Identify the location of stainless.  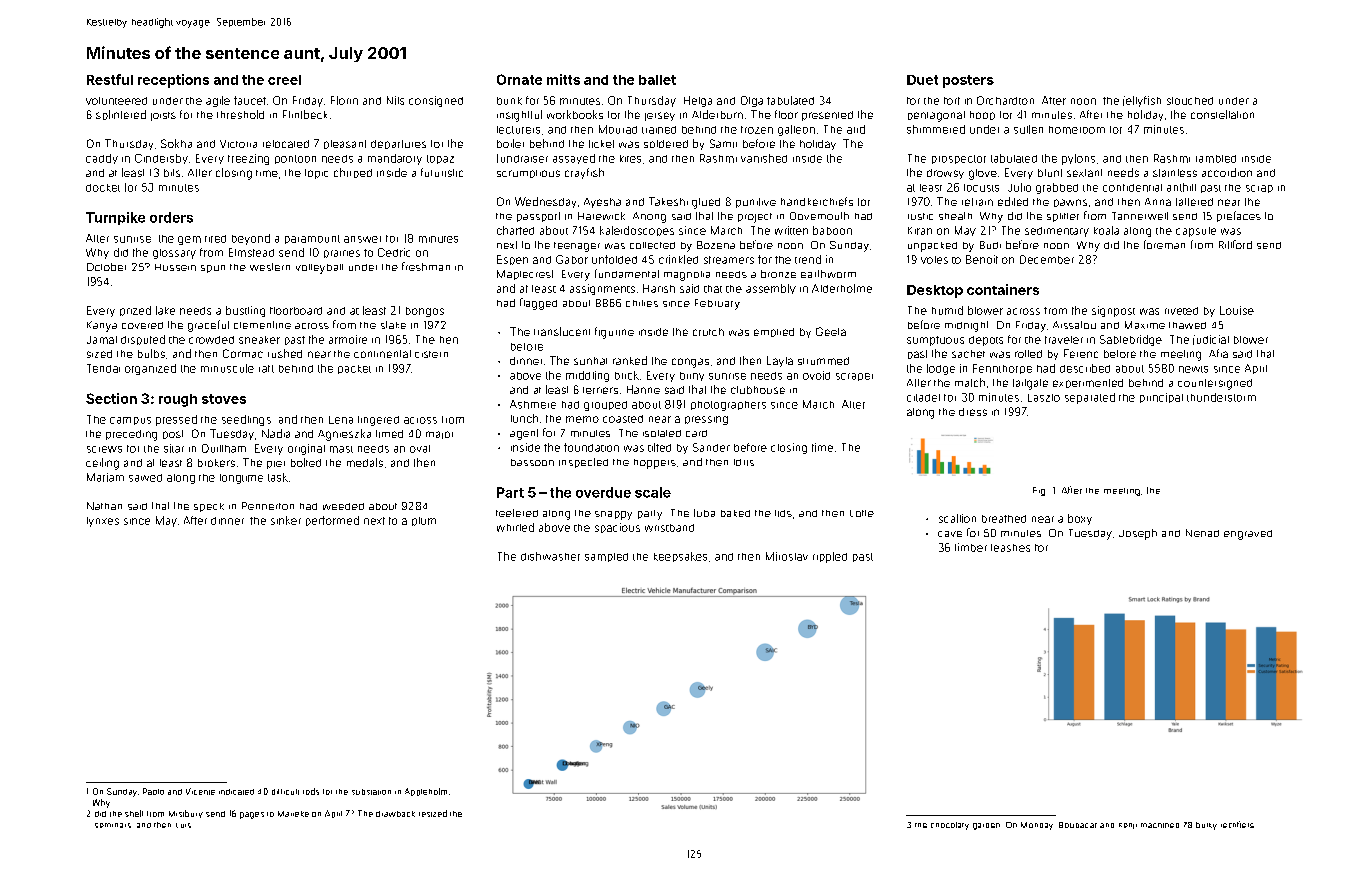
(1175, 173).
